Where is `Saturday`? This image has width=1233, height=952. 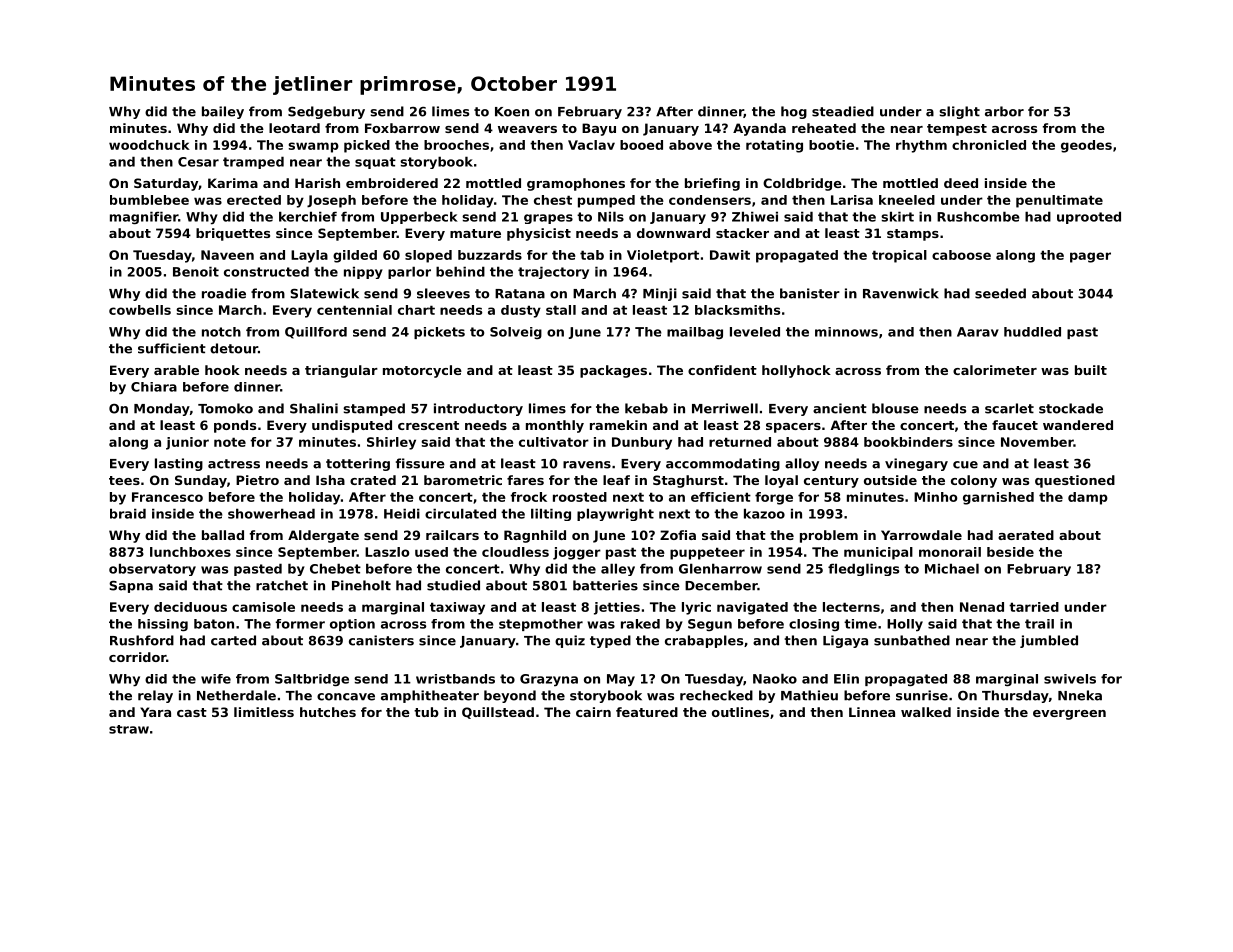 Saturday is located at coordinates (166, 184).
